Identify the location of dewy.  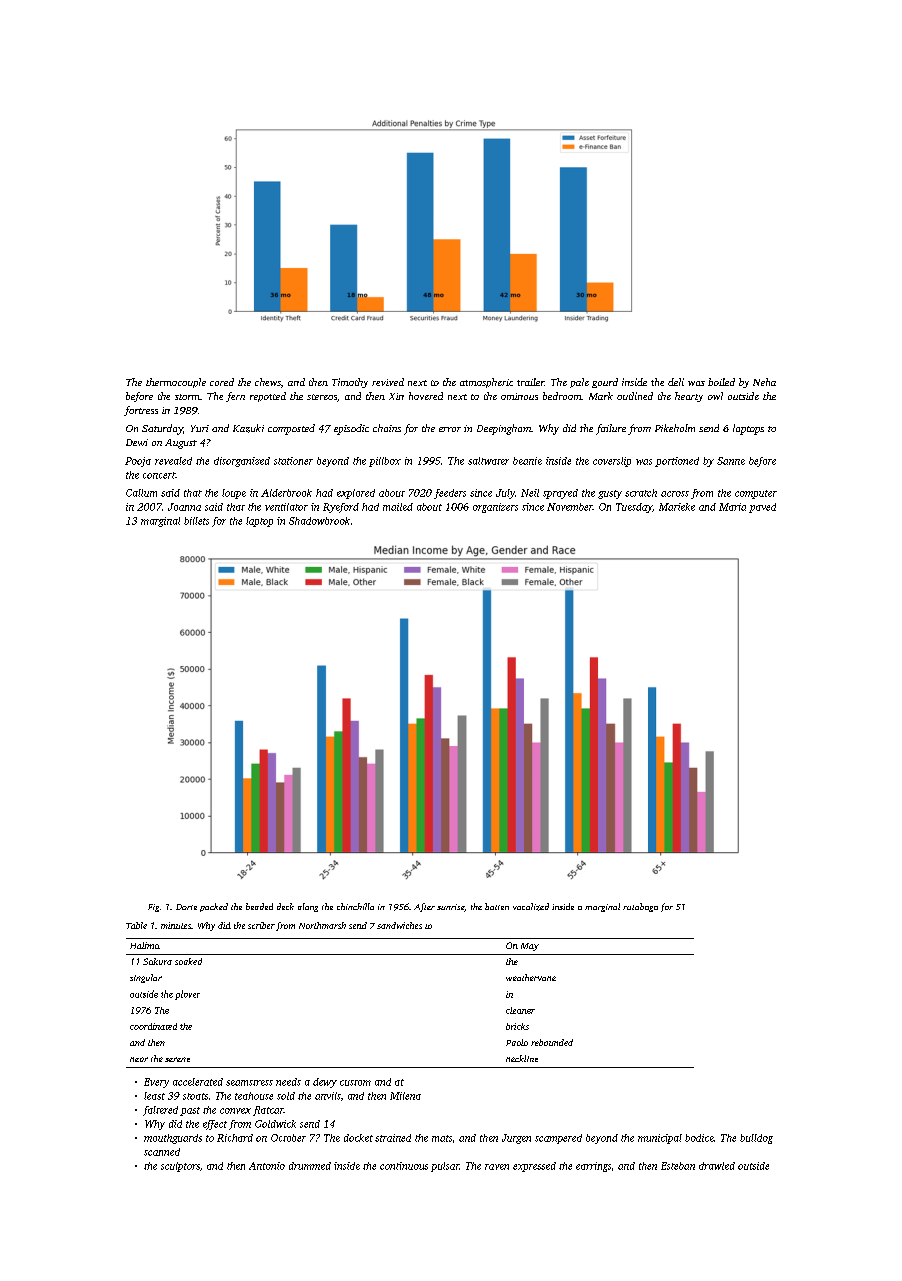
(325, 1083).
